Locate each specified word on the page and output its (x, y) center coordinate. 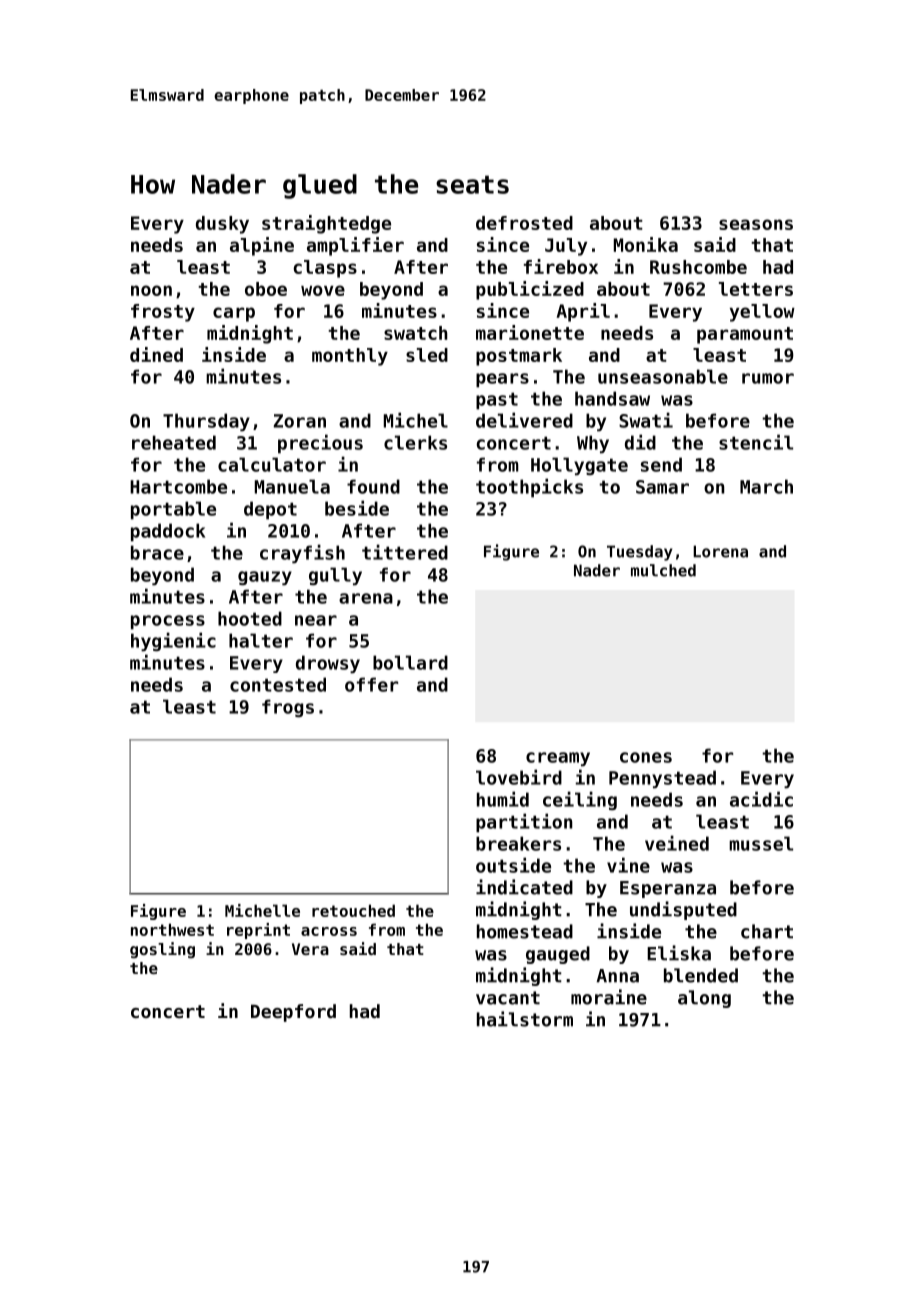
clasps (325, 269)
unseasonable (663, 376)
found (373, 486)
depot (270, 510)
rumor (768, 378)
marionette (530, 332)
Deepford (293, 1013)
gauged (558, 955)
